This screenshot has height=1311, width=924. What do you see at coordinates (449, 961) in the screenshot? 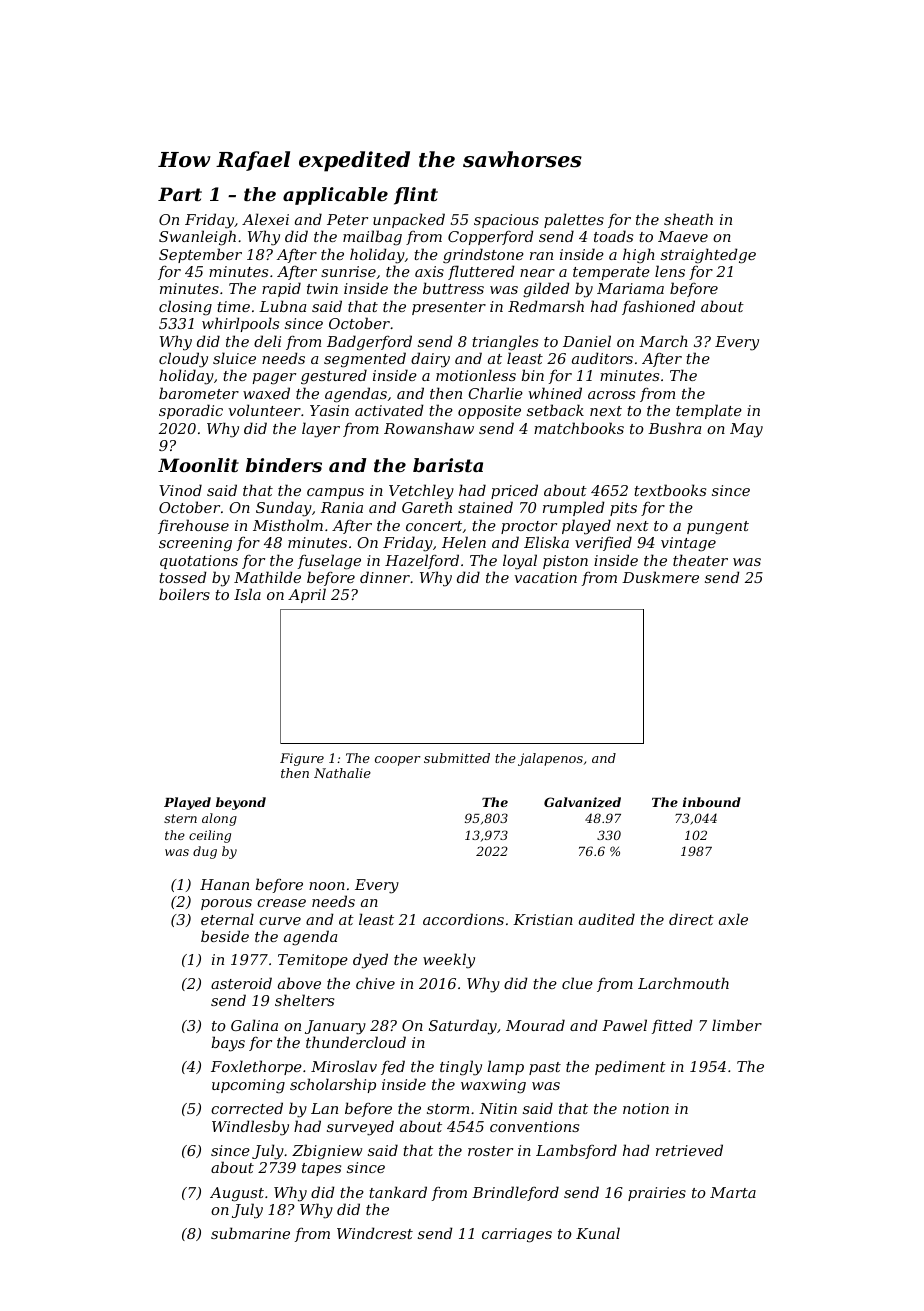
I see `weekly` at bounding box center [449, 961].
